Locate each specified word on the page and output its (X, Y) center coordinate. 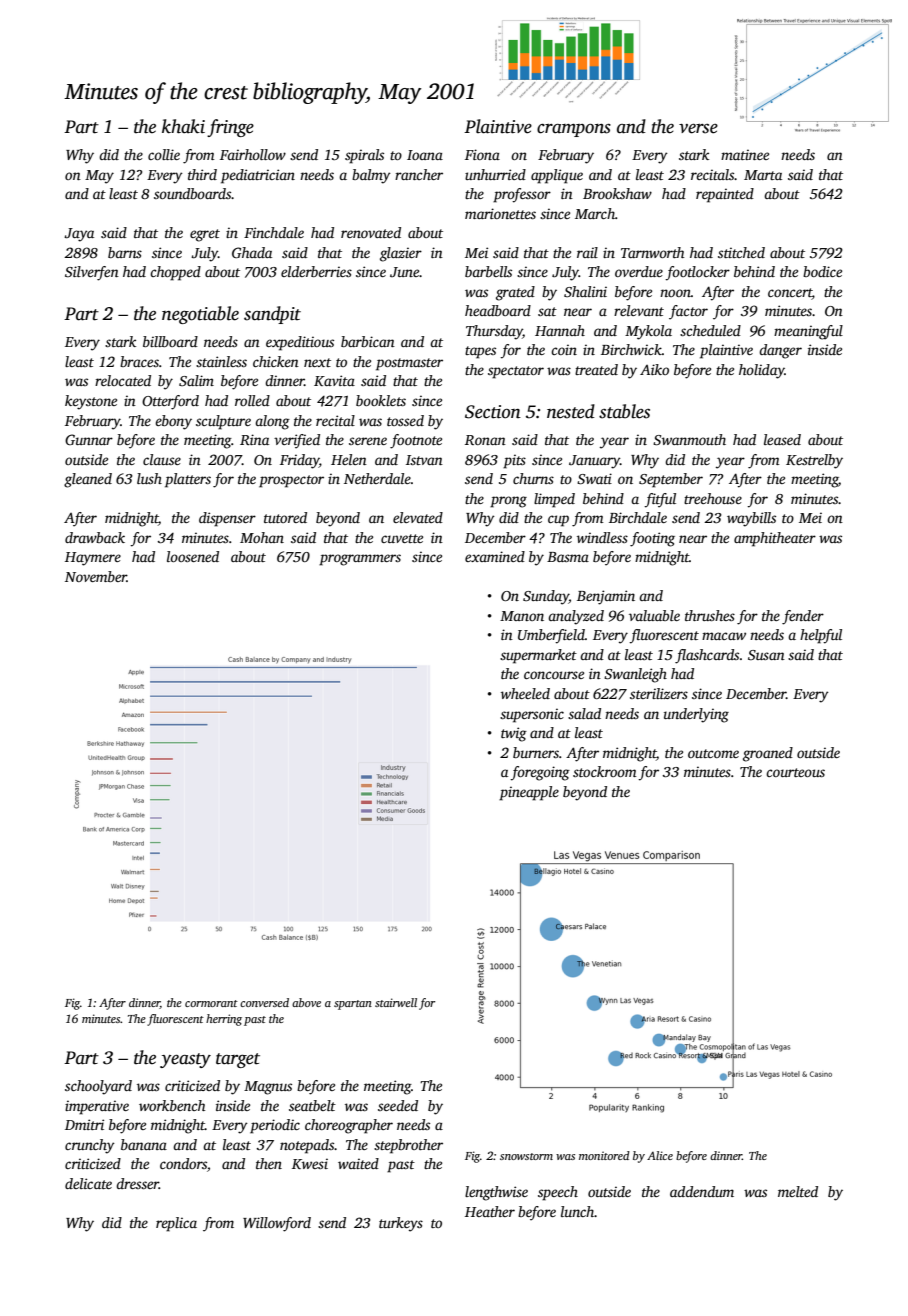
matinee (745, 154)
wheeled (525, 693)
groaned (768, 754)
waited (358, 1163)
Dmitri (84, 1124)
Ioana (425, 155)
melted (798, 1191)
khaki (183, 126)
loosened (193, 556)
